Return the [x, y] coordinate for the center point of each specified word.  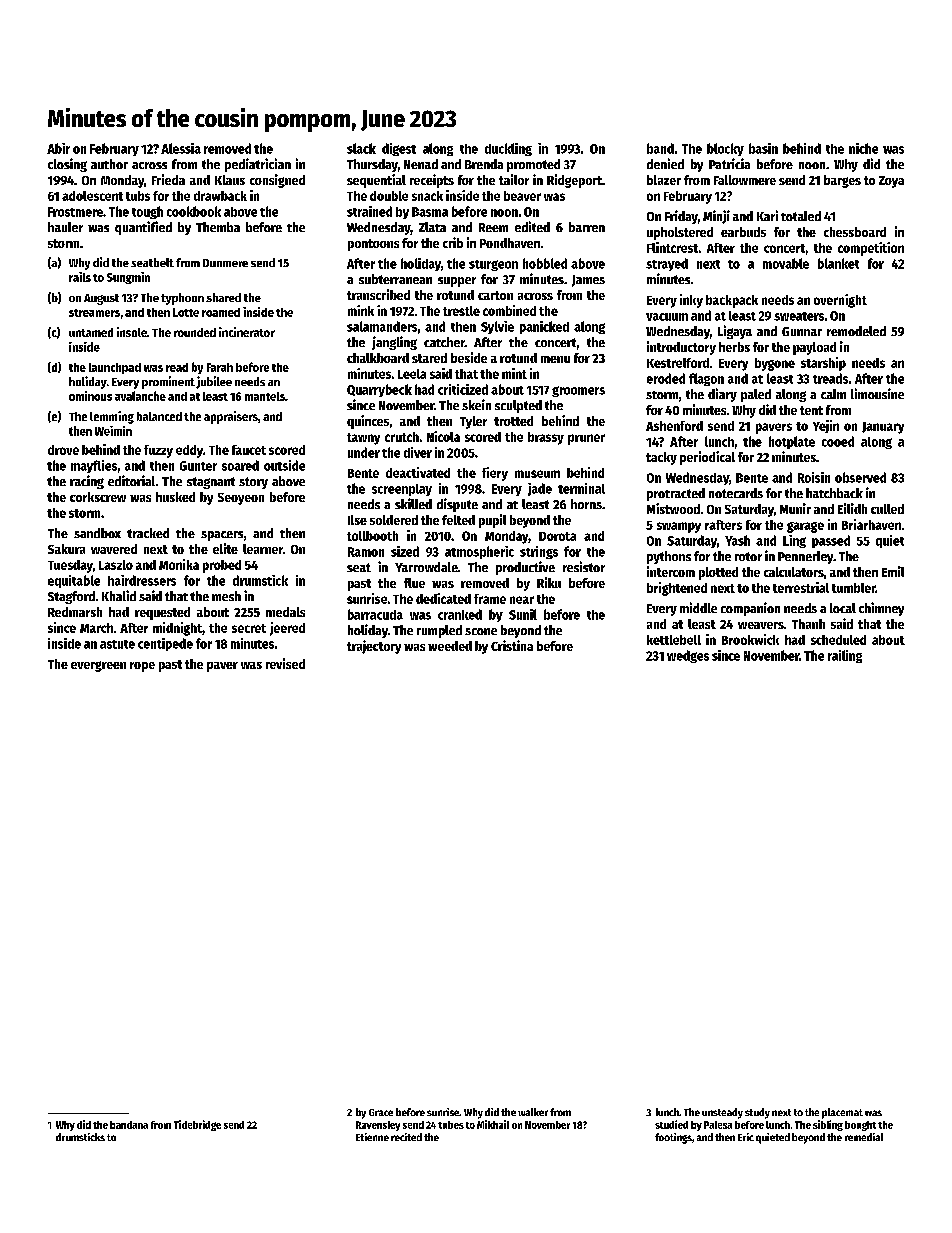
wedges [688, 656]
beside [469, 357]
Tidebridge [197, 1125]
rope [142, 667]
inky [691, 301]
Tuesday [70, 566]
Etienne [372, 1137]
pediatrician [258, 165]
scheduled [838, 640]
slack [361, 148]
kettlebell [674, 640]
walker [533, 1112]
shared [223, 297]
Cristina [512, 645]
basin [763, 148]
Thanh [808, 624]
